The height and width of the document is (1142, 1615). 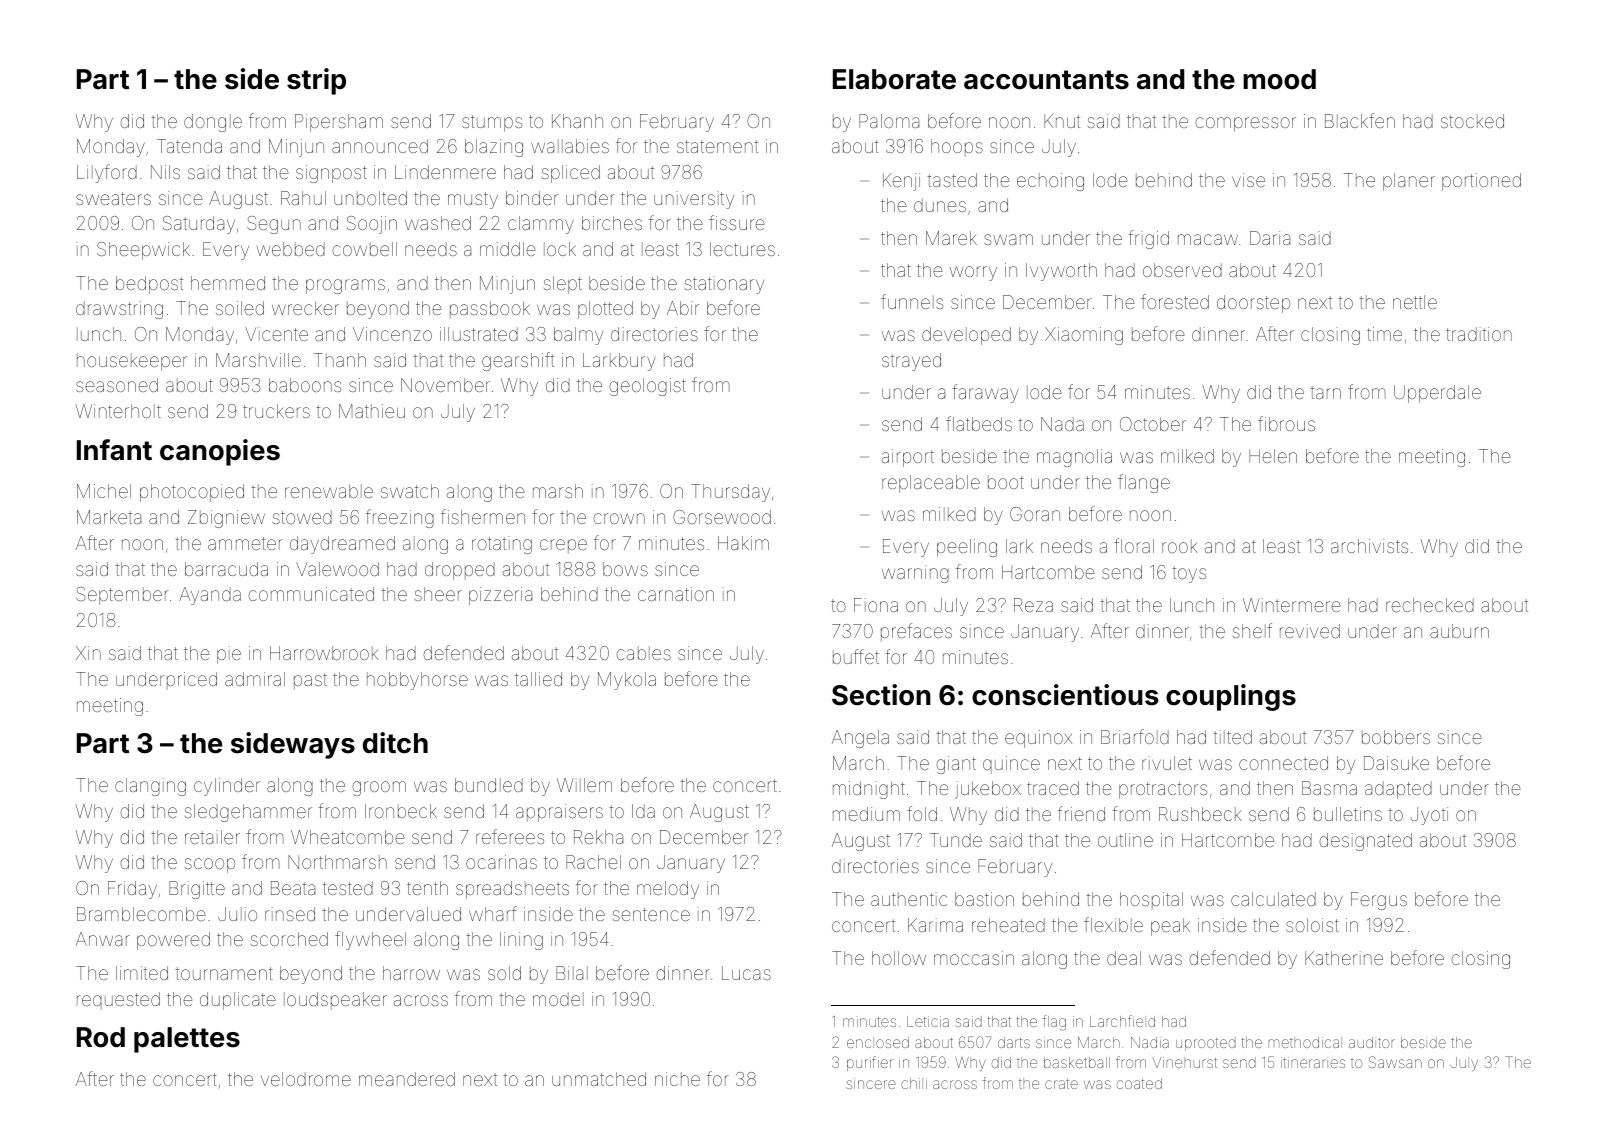 I want to click on bastion, so click(x=984, y=899).
